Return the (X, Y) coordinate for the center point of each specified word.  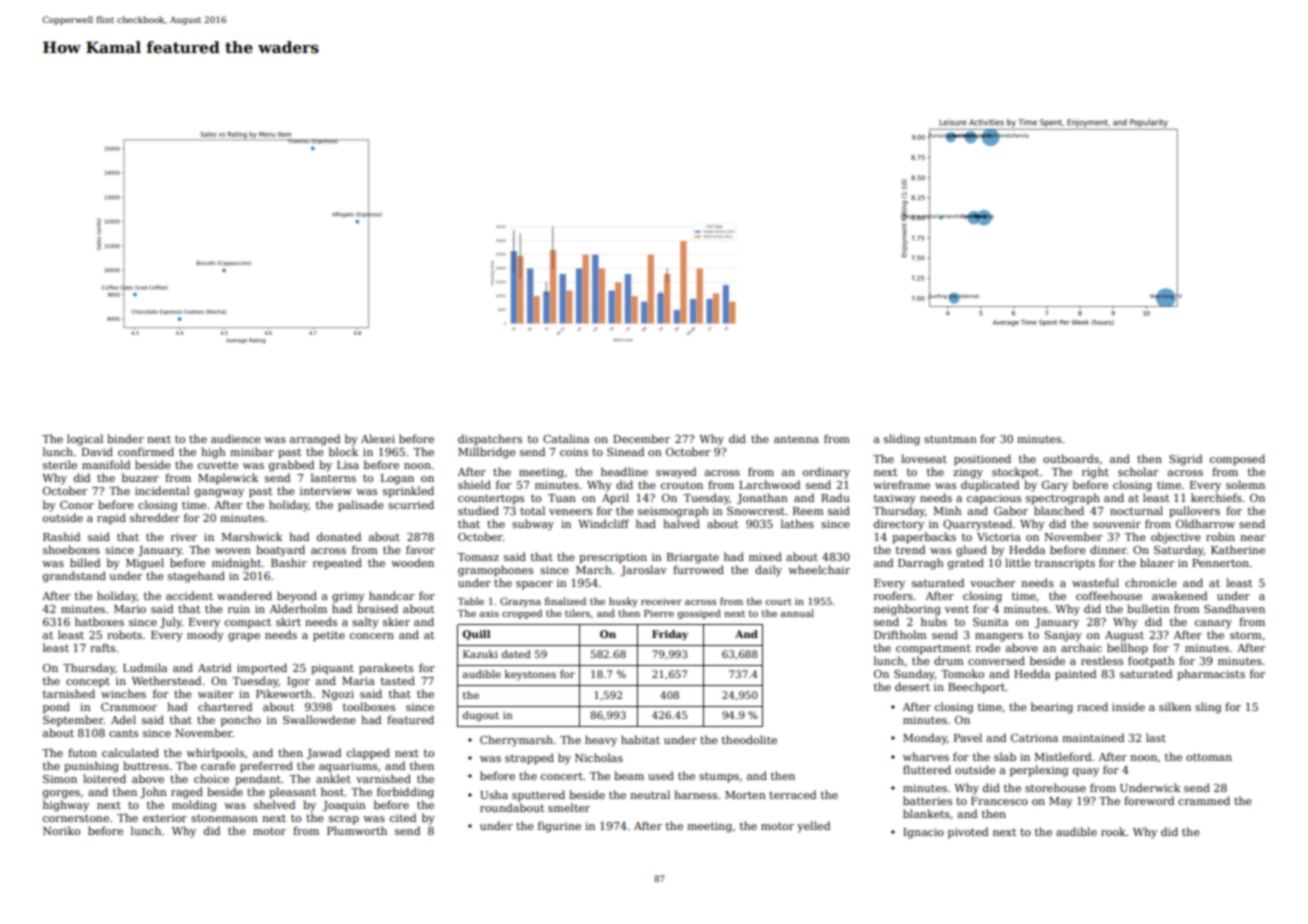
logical (85, 440)
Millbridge (487, 453)
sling (1208, 708)
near (1252, 538)
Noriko (61, 830)
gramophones (495, 571)
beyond (297, 597)
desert (912, 686)
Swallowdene (319, 719)
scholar (1138, 471)
